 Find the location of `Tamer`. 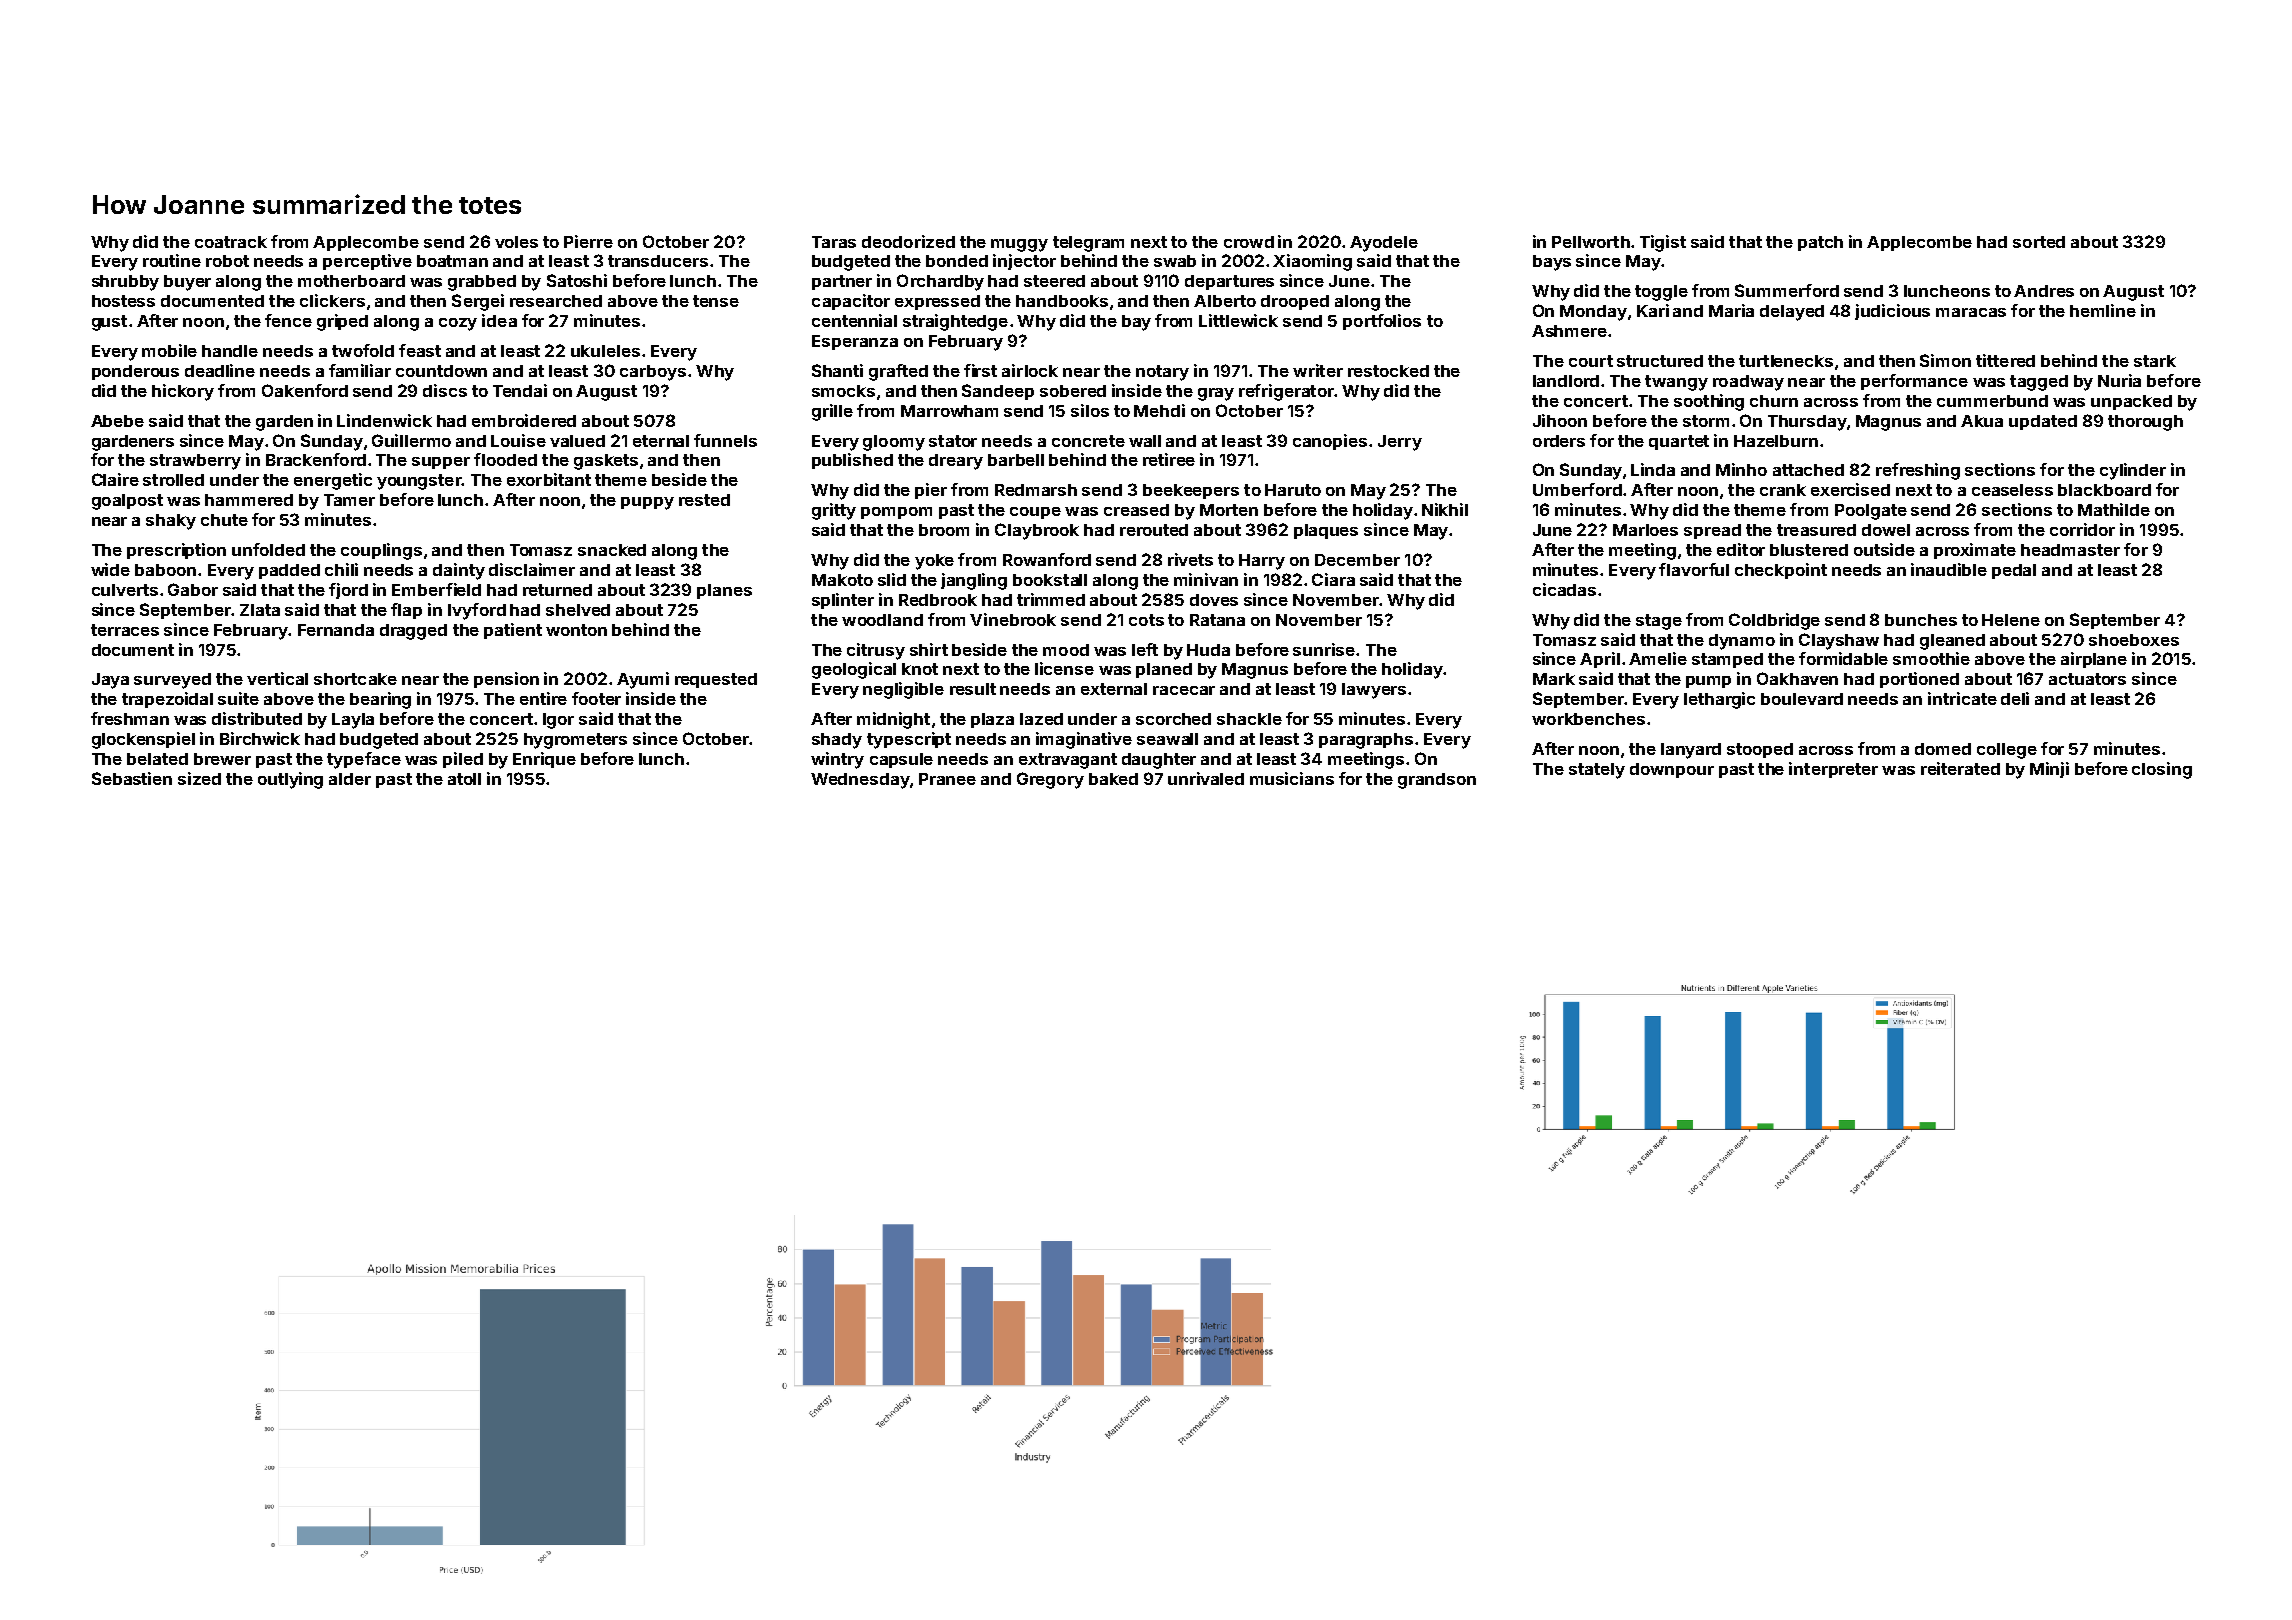

Tamer is located at coordinates (349, 500).
